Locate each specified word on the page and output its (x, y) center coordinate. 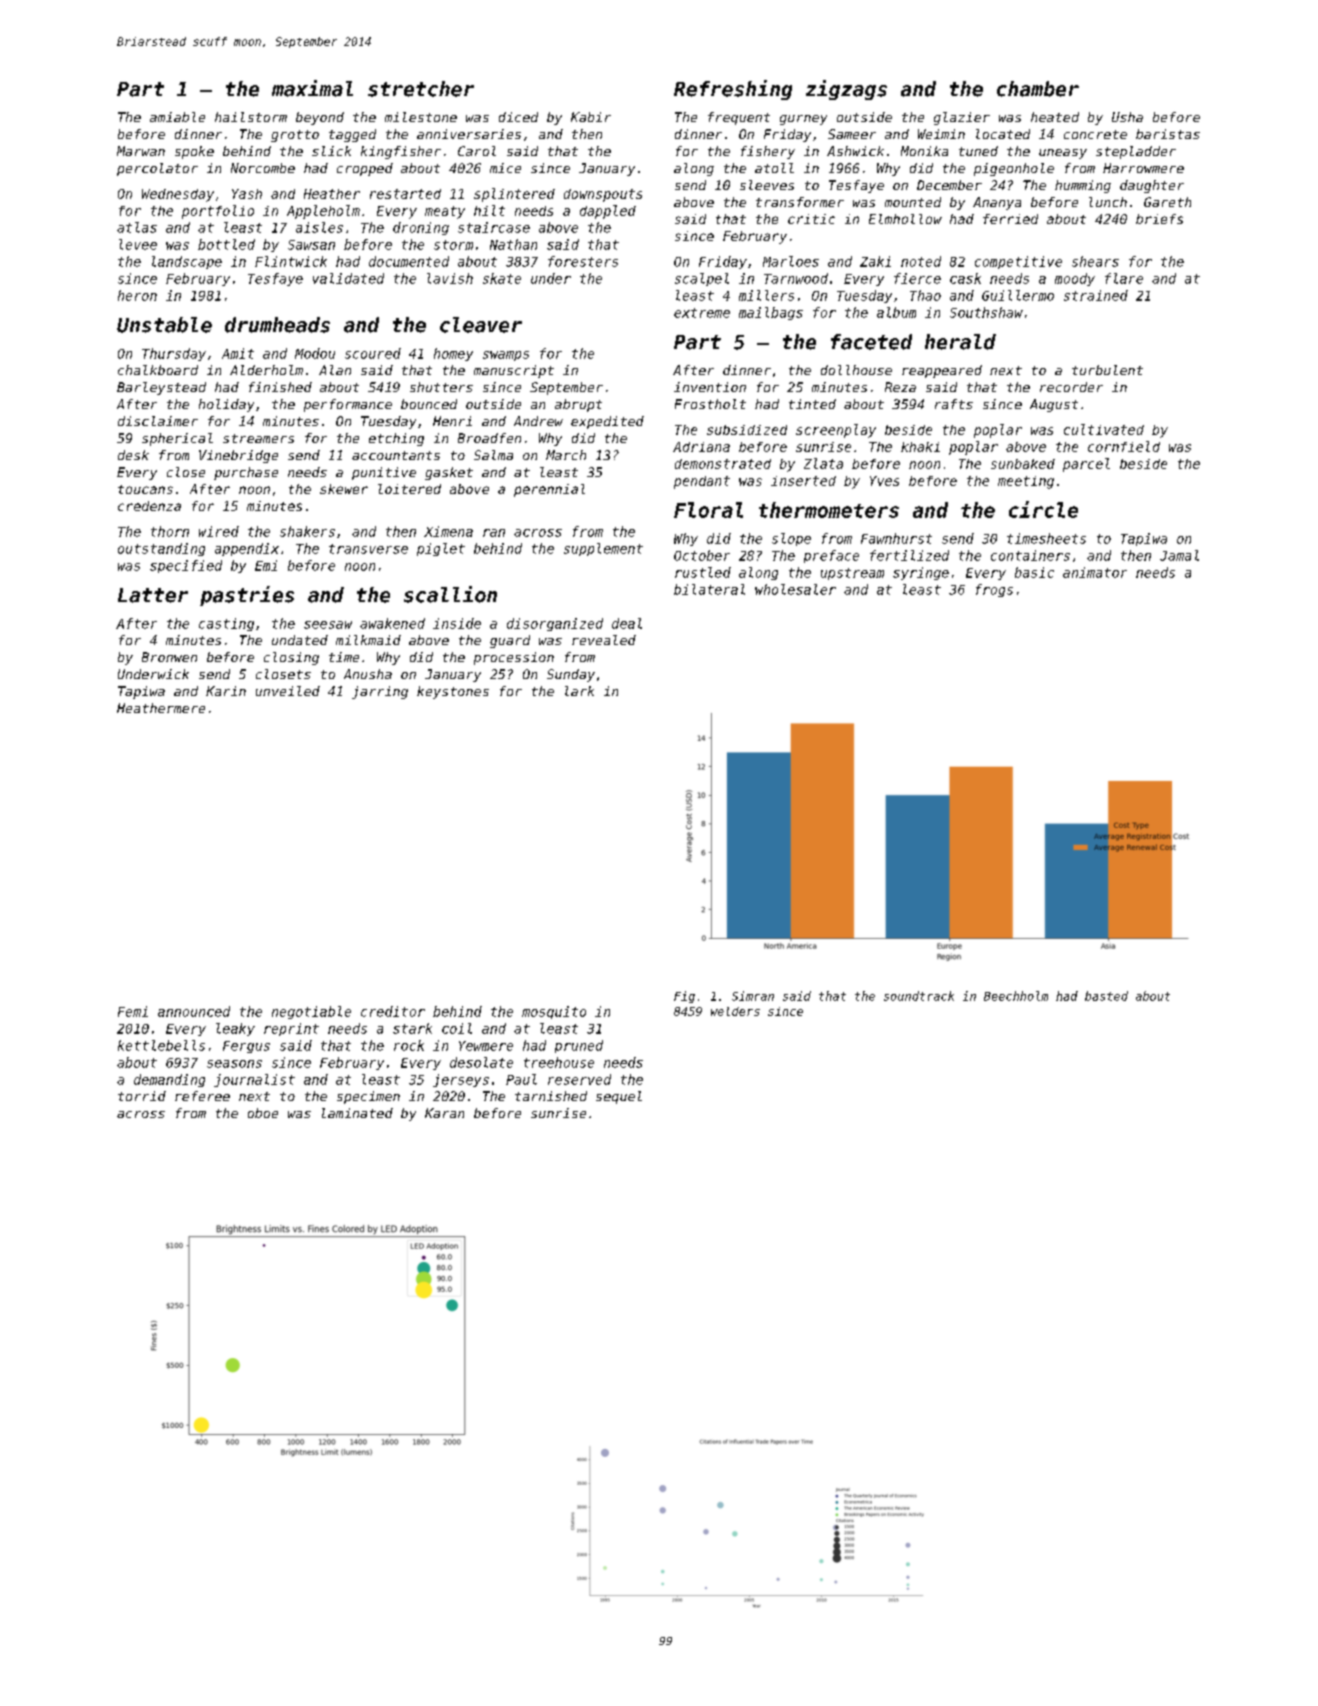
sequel (619, 1097)
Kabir (591, 117)
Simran (753, 996)
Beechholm (1016, 996)
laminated (357, 1113)
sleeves (767, 185)
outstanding (161, 549)
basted (1106, 996)
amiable (177, 117)
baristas (1168, 134)
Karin (226, 691)
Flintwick (291, 261)
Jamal (1179, 555)
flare (1124, 278)
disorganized (555, 624)
